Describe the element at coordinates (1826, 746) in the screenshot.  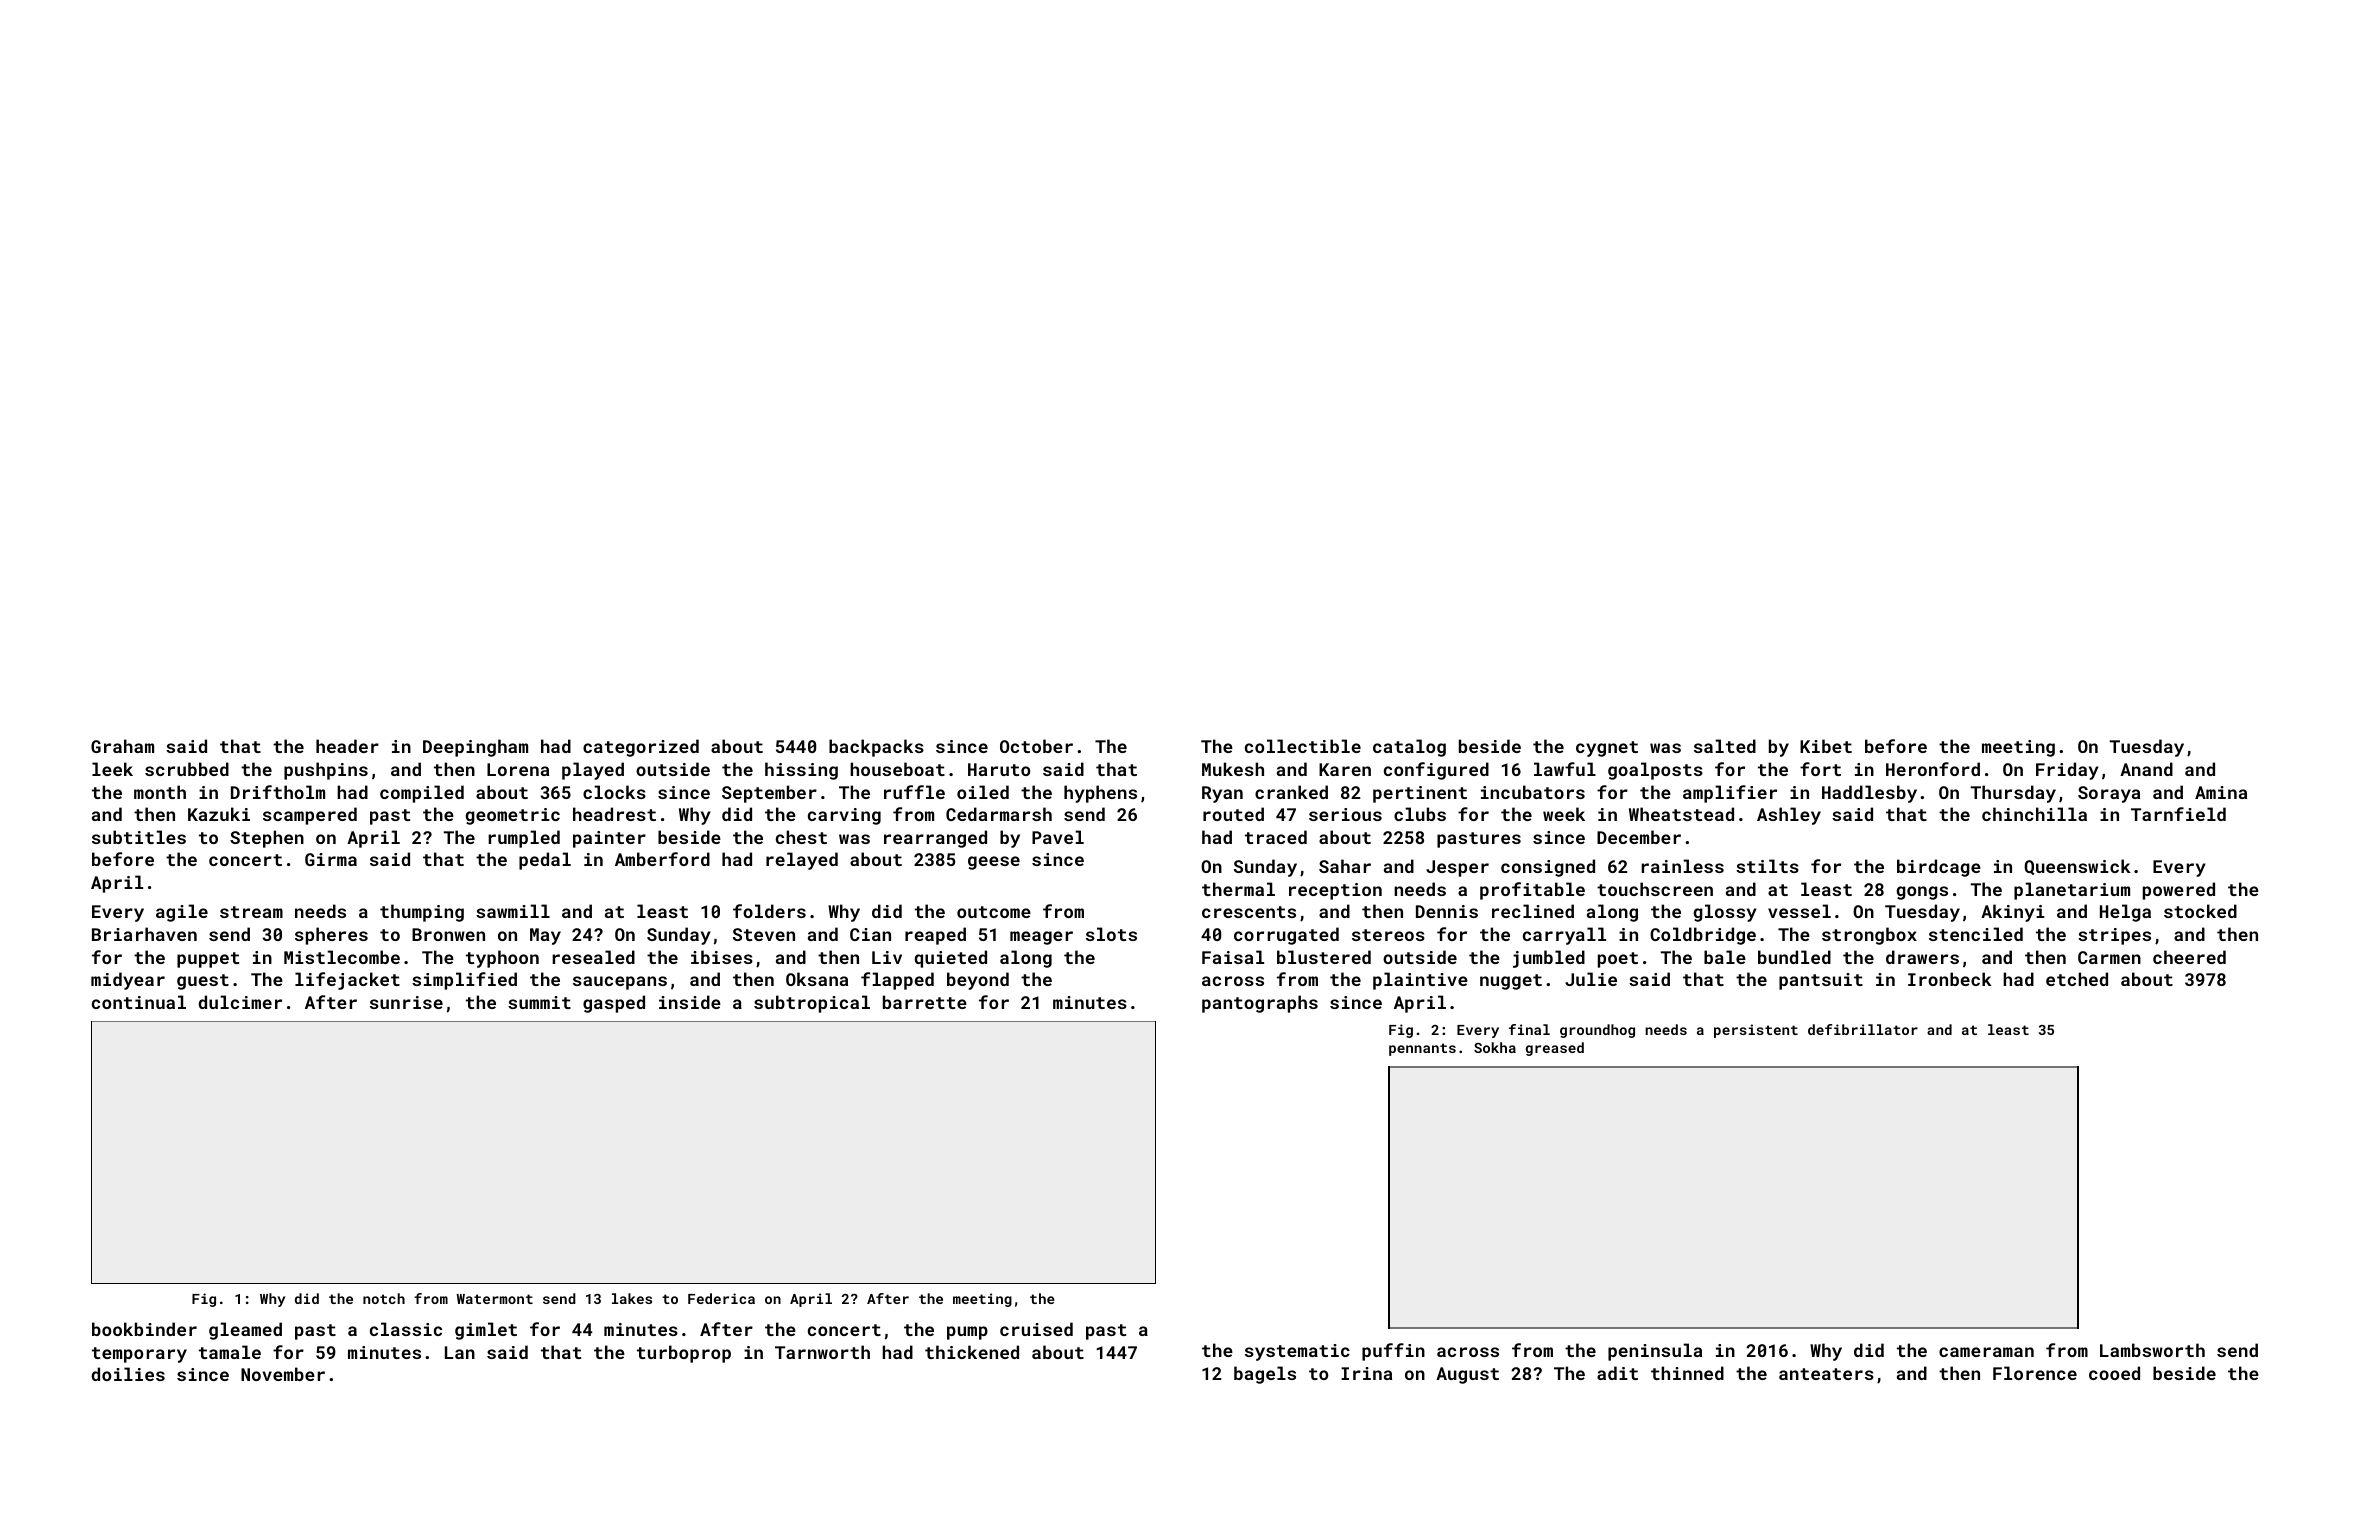
I see `Kibet` at that location.
